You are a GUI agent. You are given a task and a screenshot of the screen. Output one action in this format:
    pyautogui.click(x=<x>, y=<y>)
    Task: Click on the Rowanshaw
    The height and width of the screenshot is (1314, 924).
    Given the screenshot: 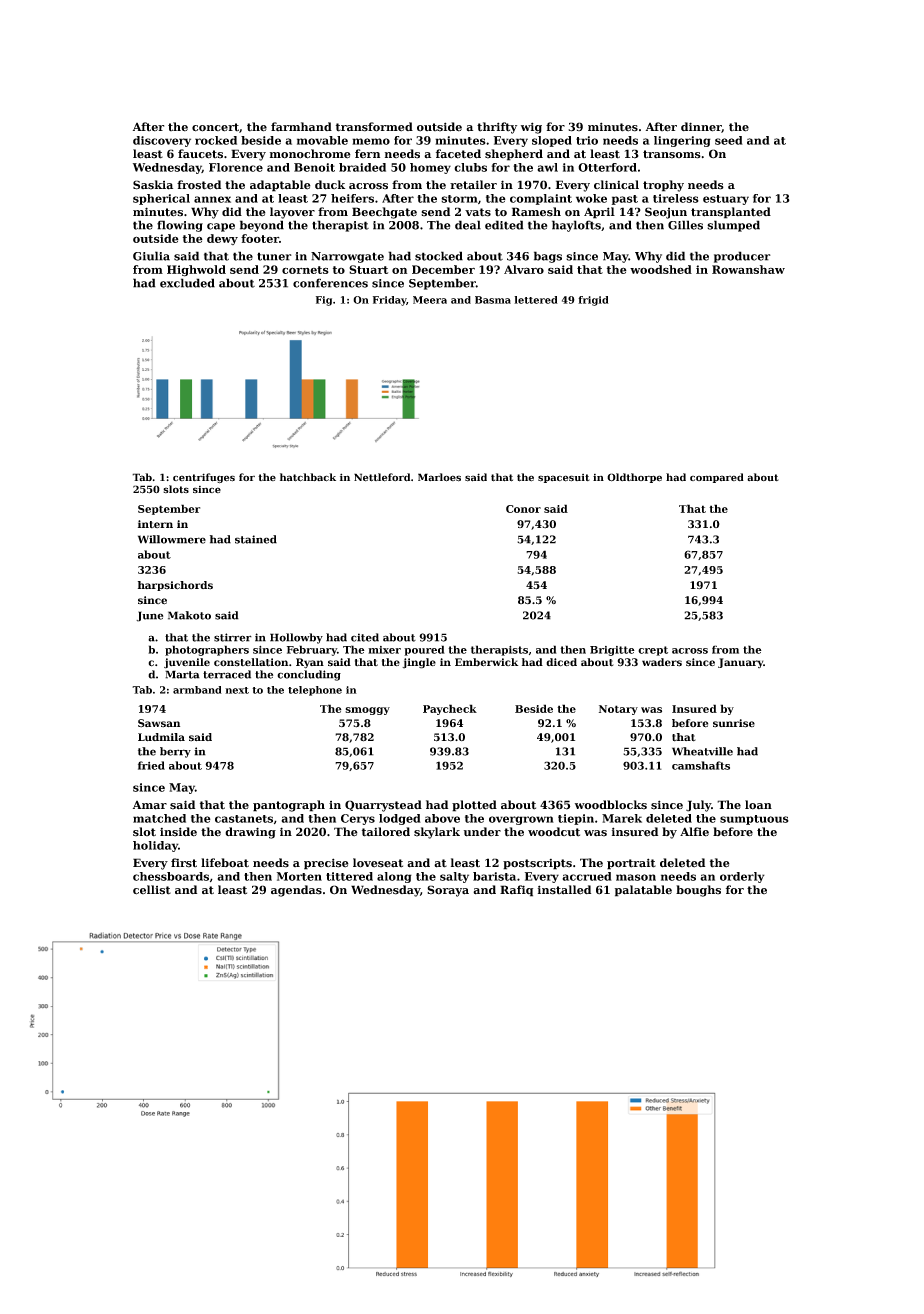 What is the action you would take?
    pyautogui.click(x=748, y=269)
